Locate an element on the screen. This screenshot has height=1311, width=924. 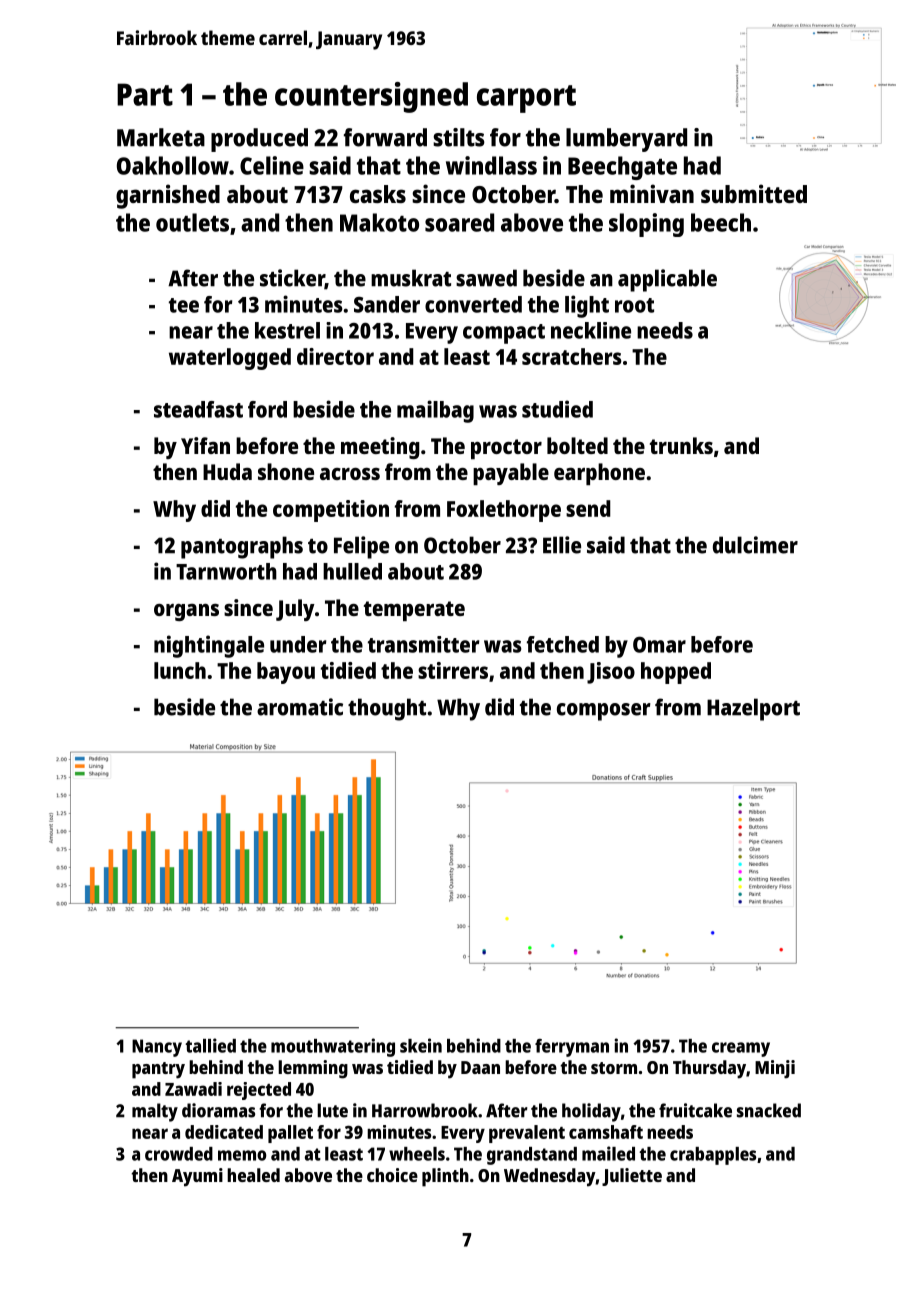
healed is located at coordinates (253, 1175).
